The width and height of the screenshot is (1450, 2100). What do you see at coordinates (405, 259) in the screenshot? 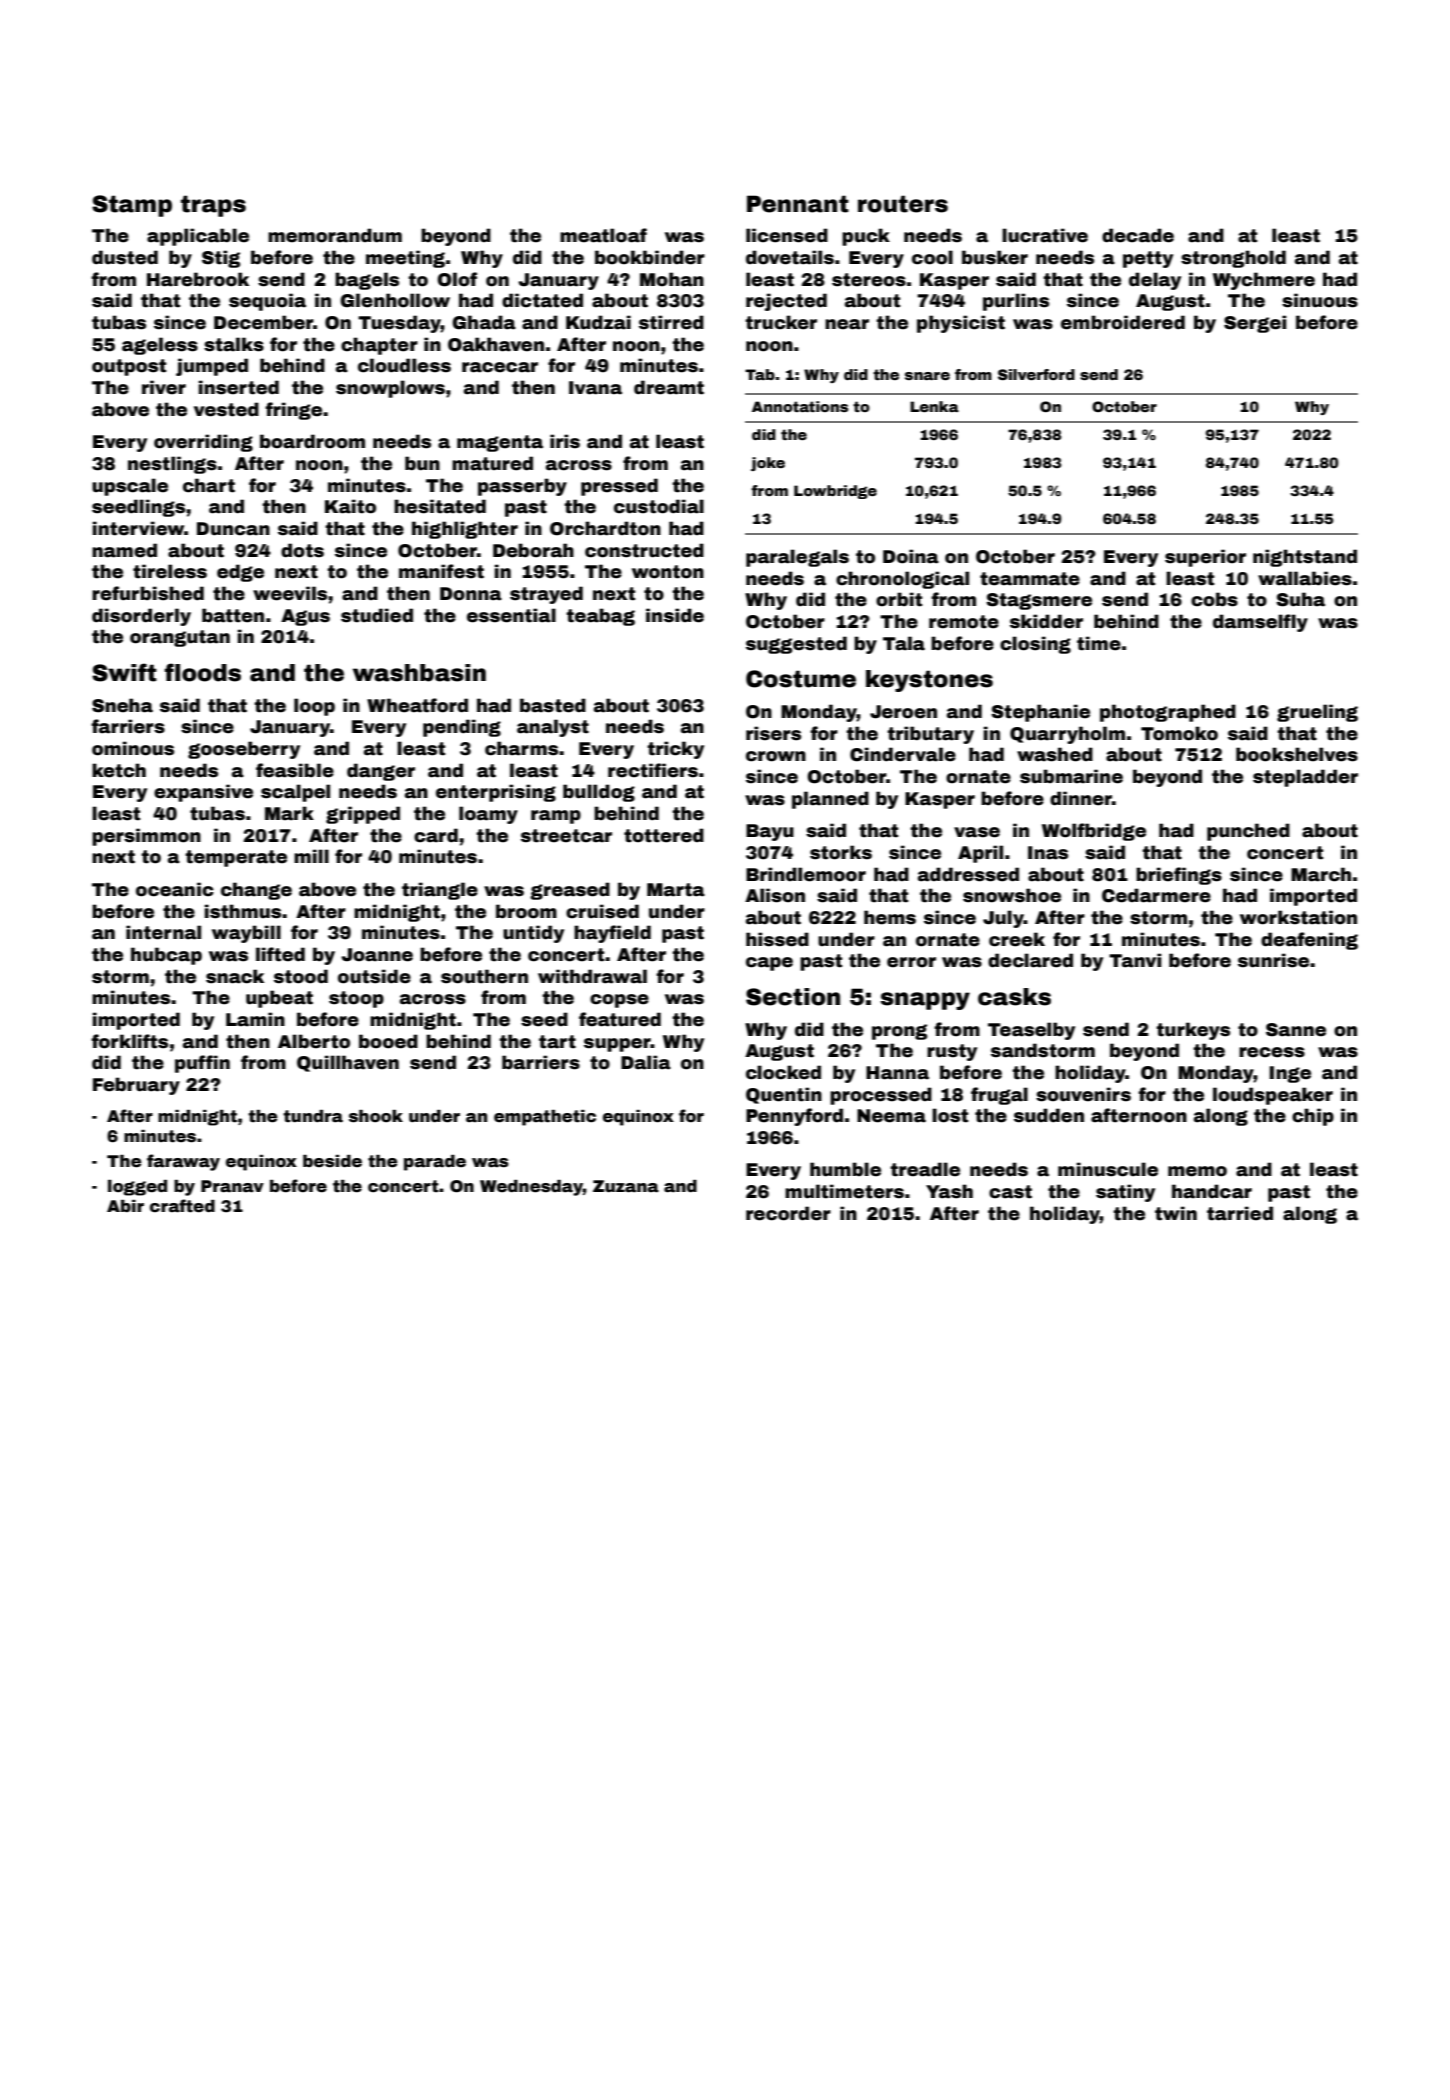
I see `meeting` at bounding box center [405, 259].
